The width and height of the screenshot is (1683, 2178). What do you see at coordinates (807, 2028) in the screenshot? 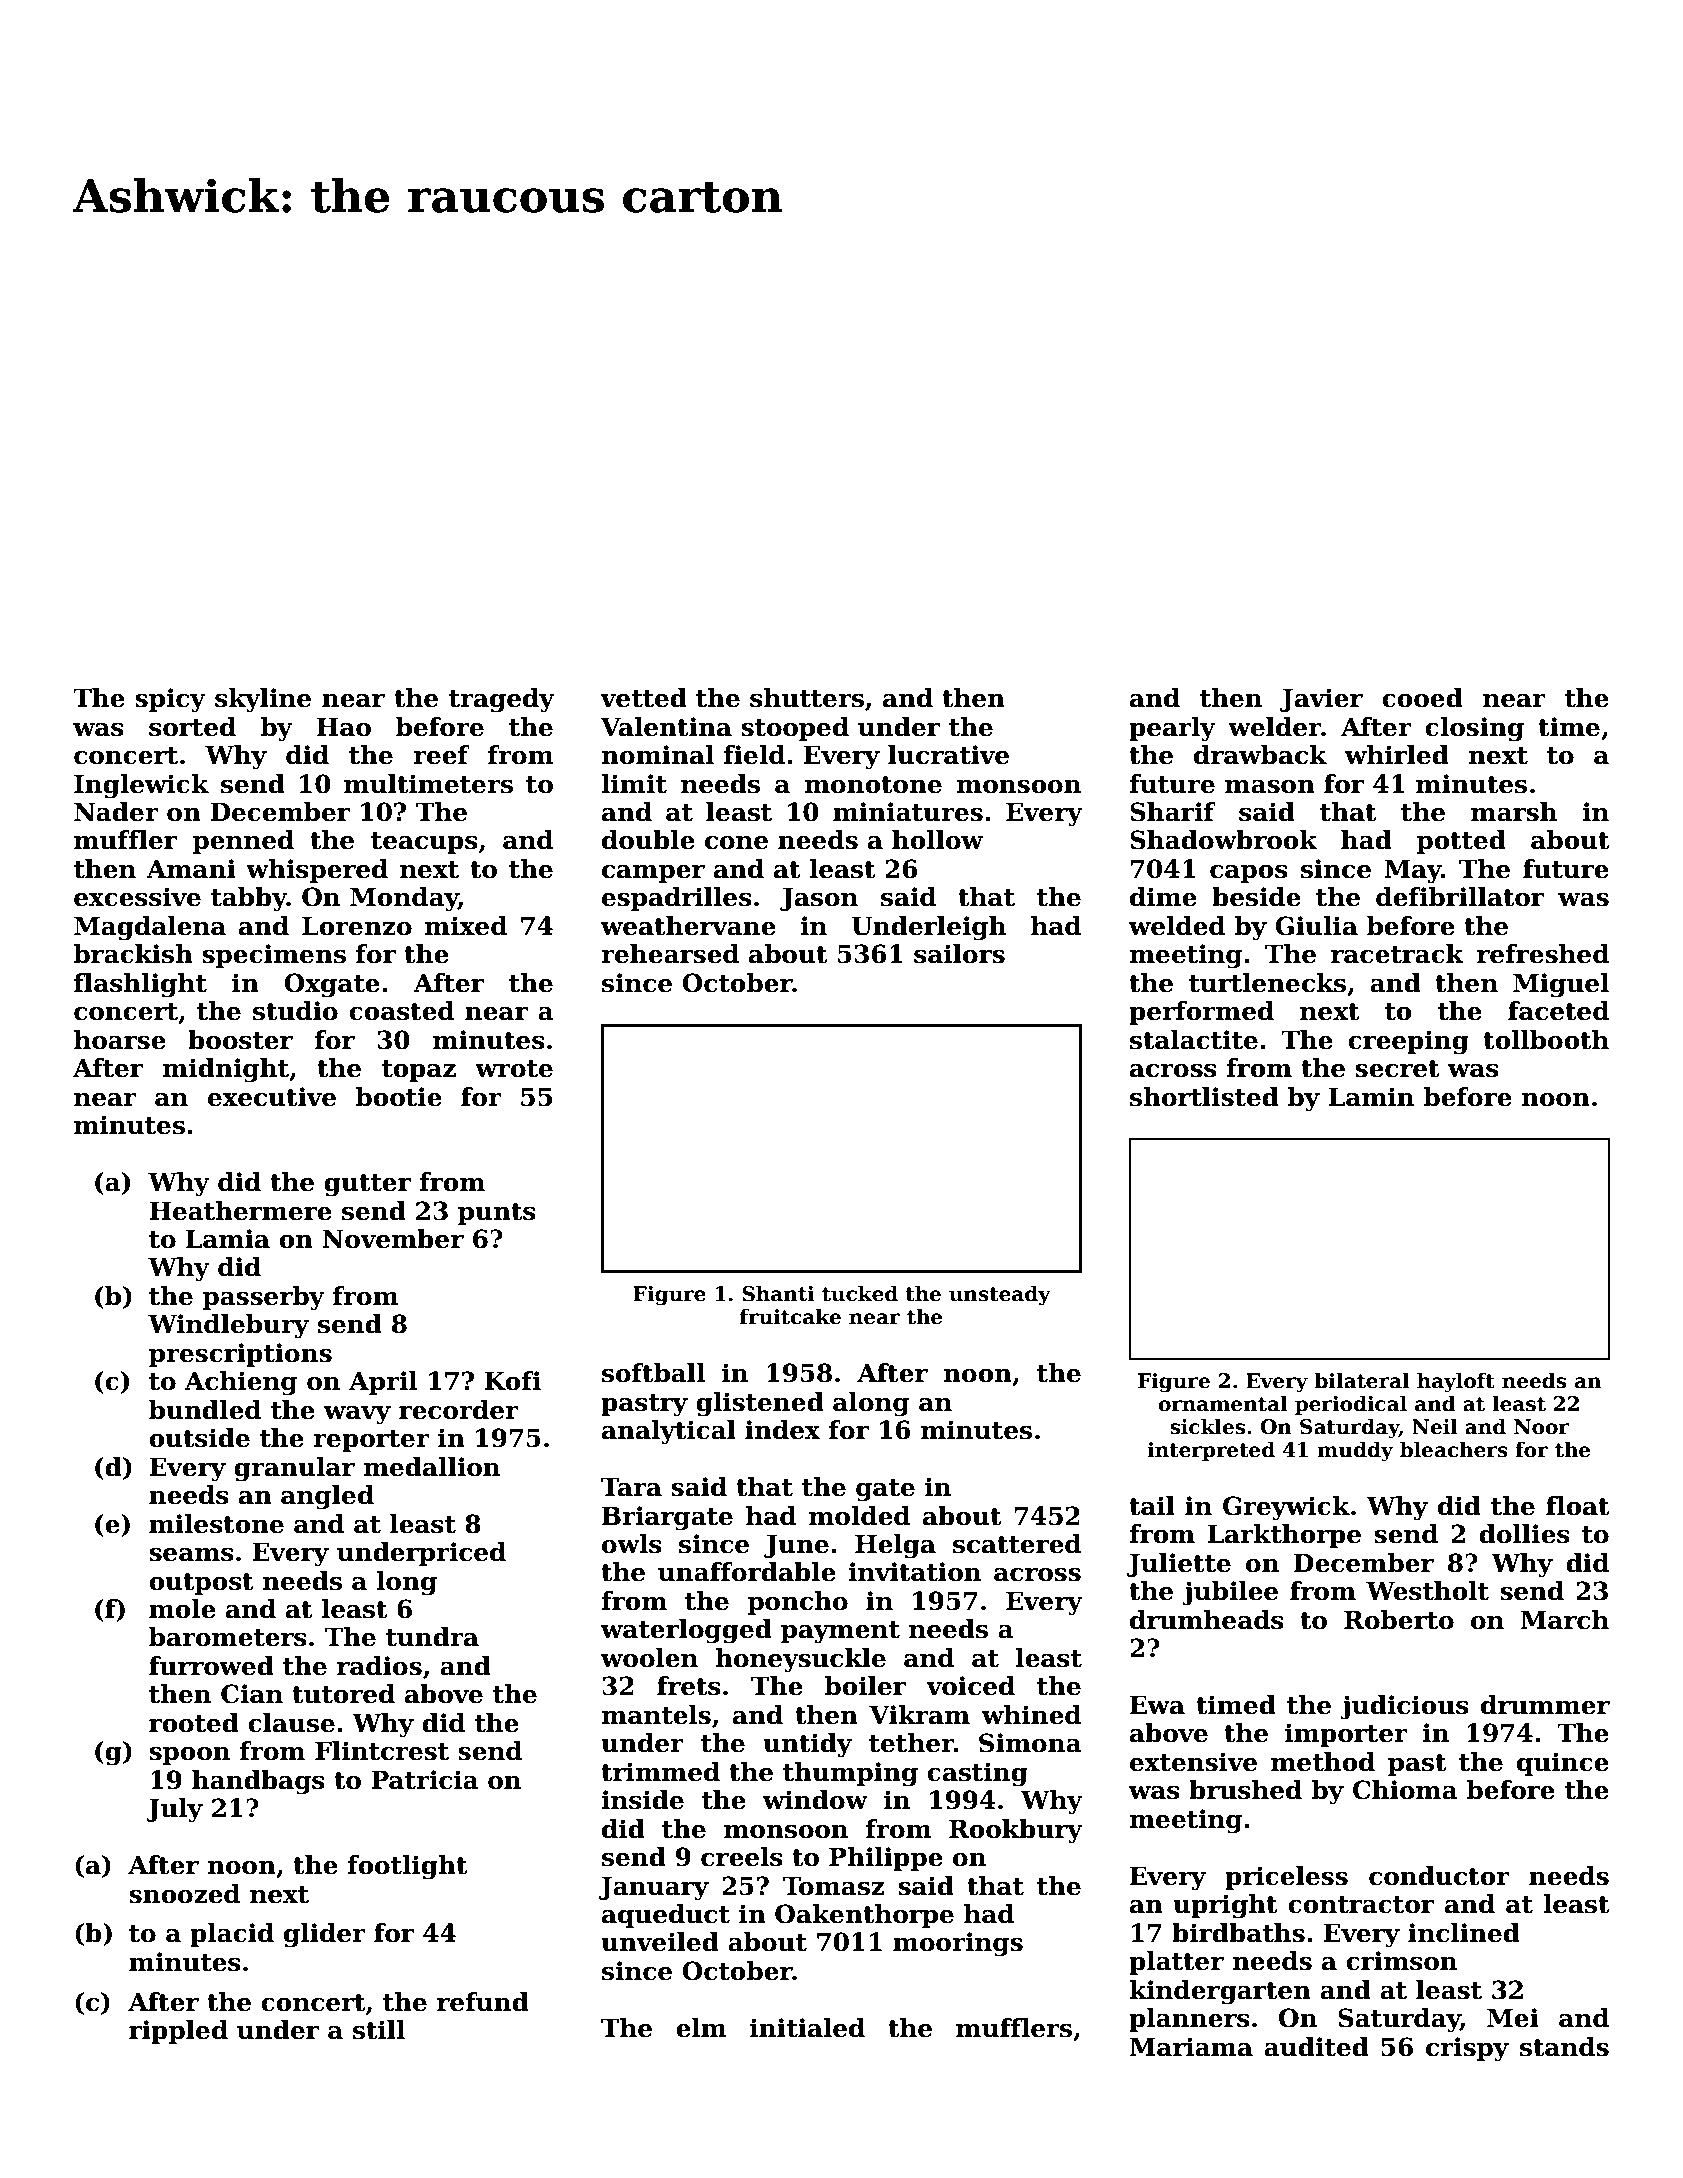
I see `initialed` at bounding box center [807, 2028].
